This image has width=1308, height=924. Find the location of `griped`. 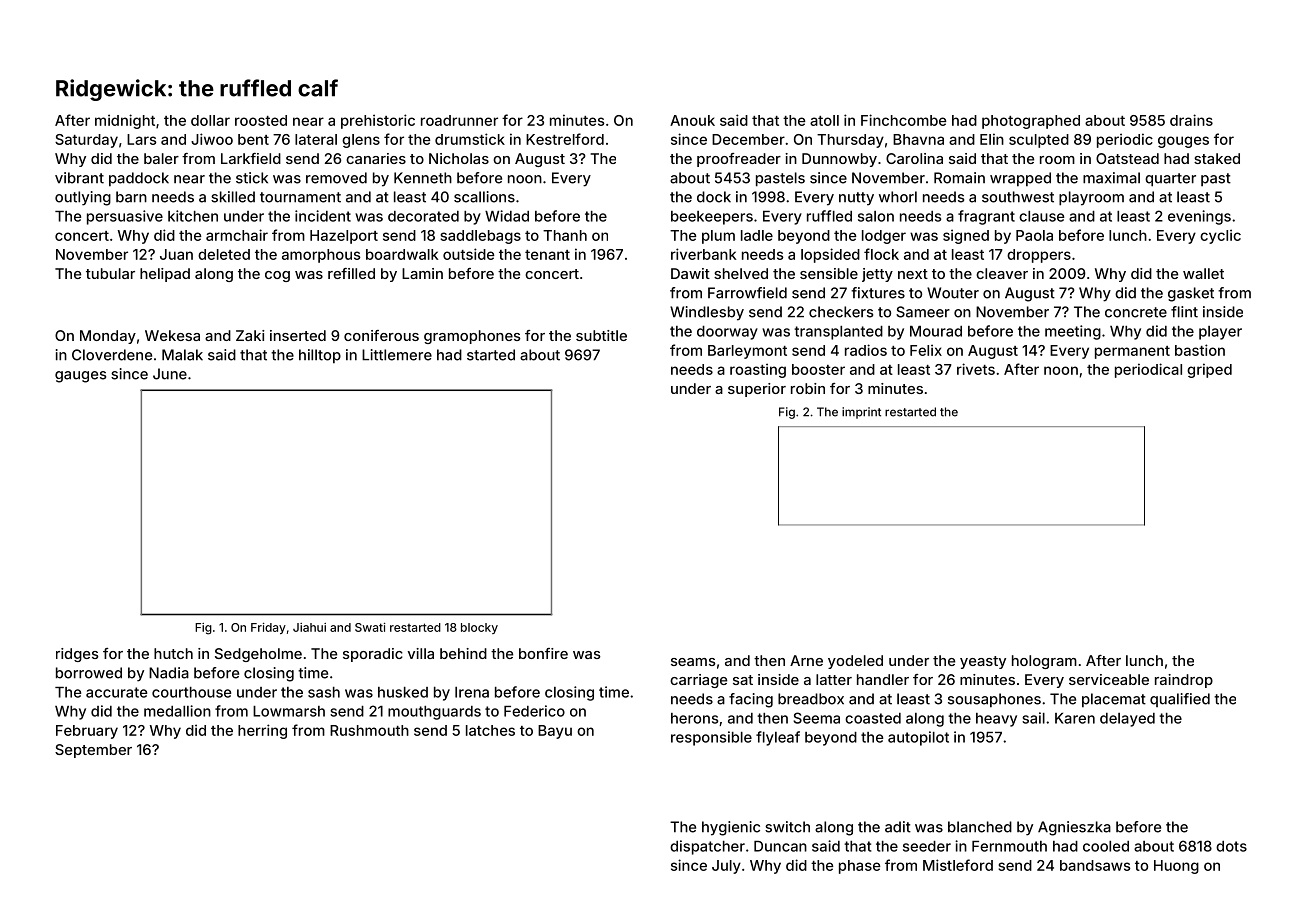

griped is located at coordinates (1209, 370).
